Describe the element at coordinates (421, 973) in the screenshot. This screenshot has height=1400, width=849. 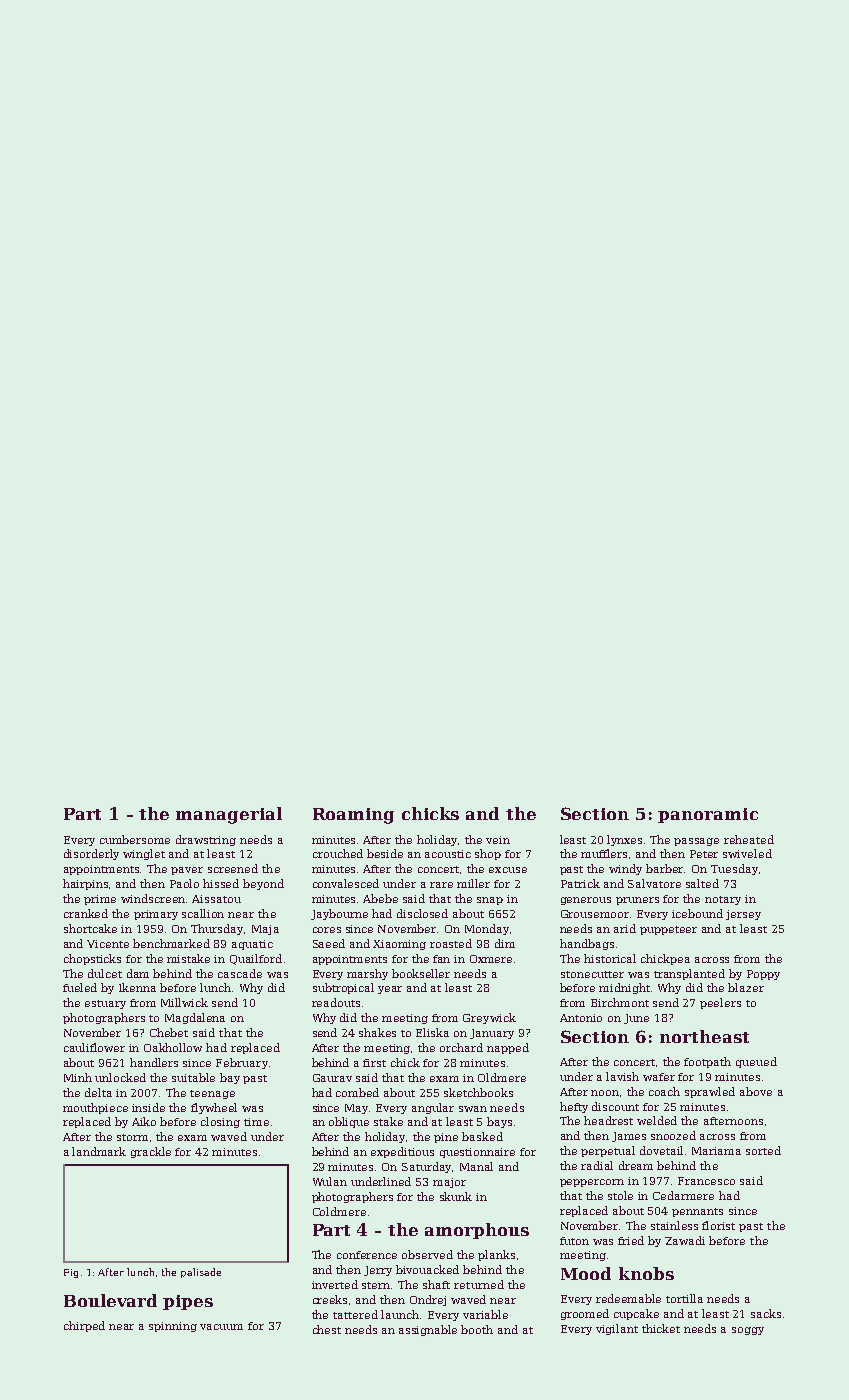
I see `bookseller` at that location.
